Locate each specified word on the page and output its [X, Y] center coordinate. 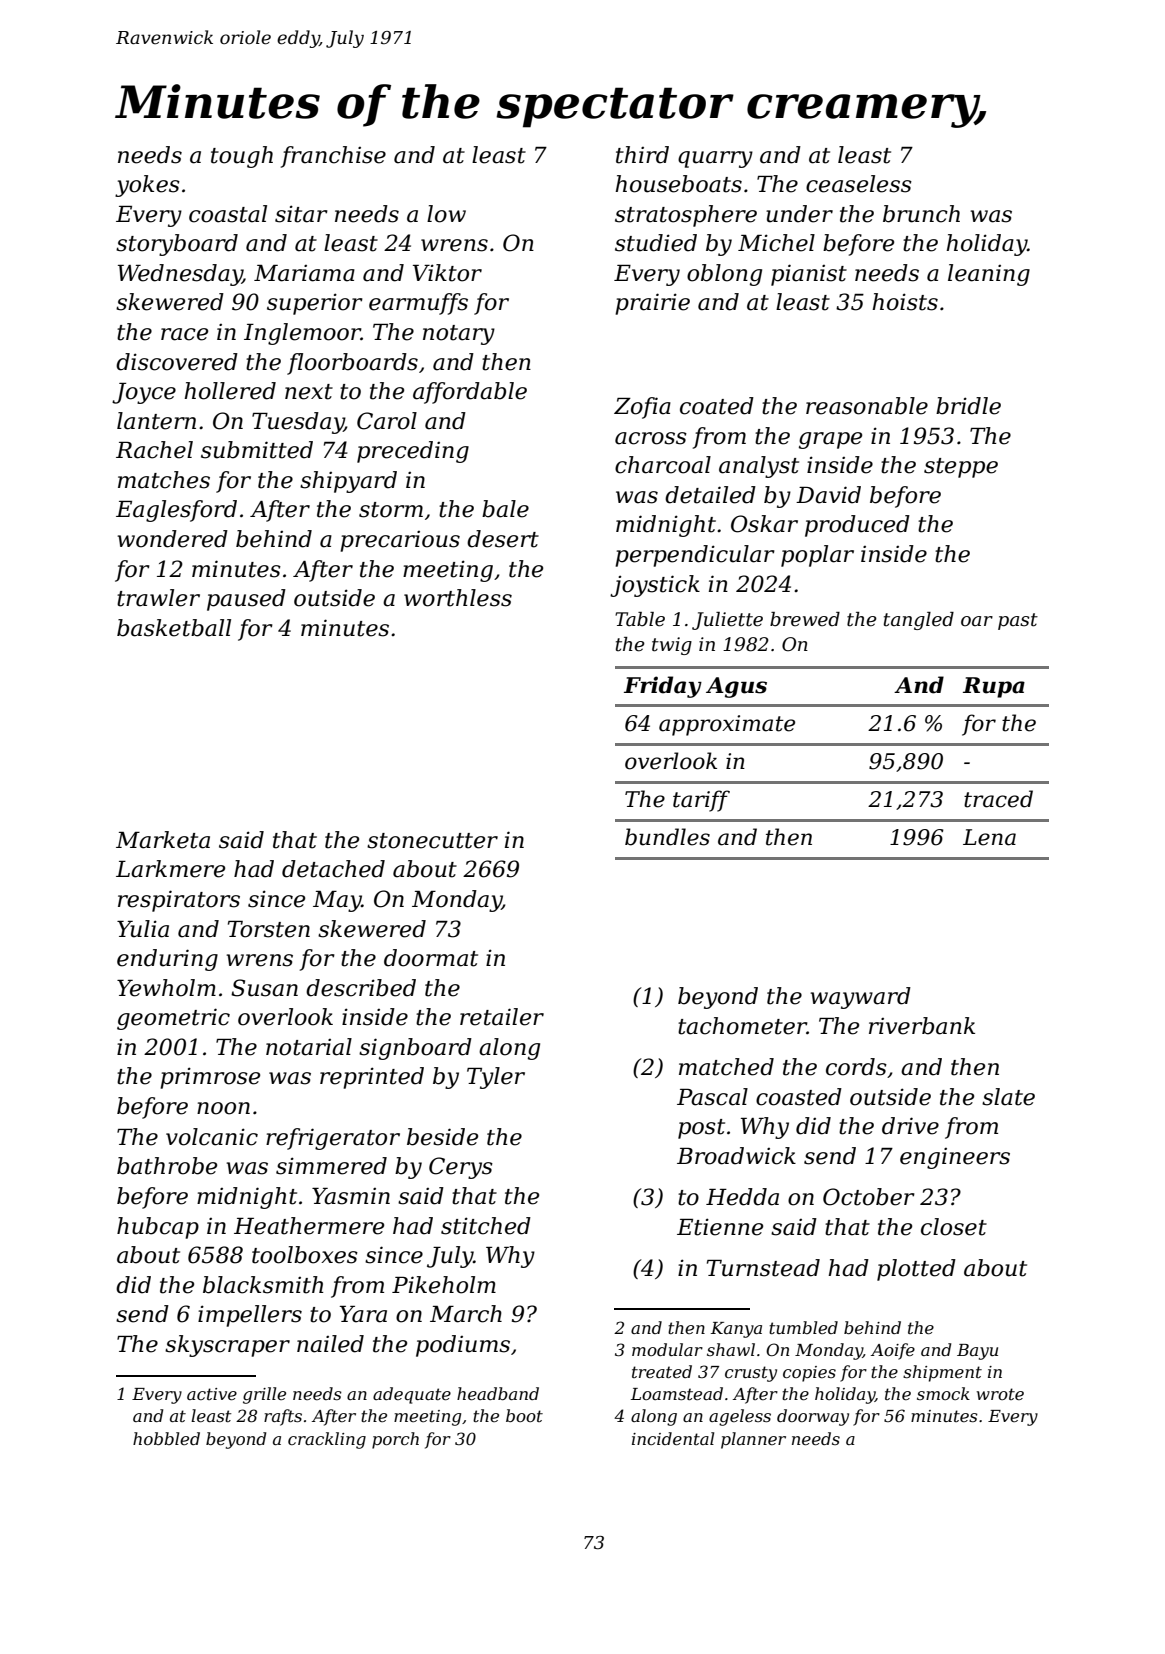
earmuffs [418, 304]
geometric [173, 1019]
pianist [809, 275]
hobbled [166, 1438]
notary [459, 335]
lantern [156, 421]
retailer [502, 1017]
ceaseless [859, 184]
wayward [860, 998]
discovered [177, 362]
